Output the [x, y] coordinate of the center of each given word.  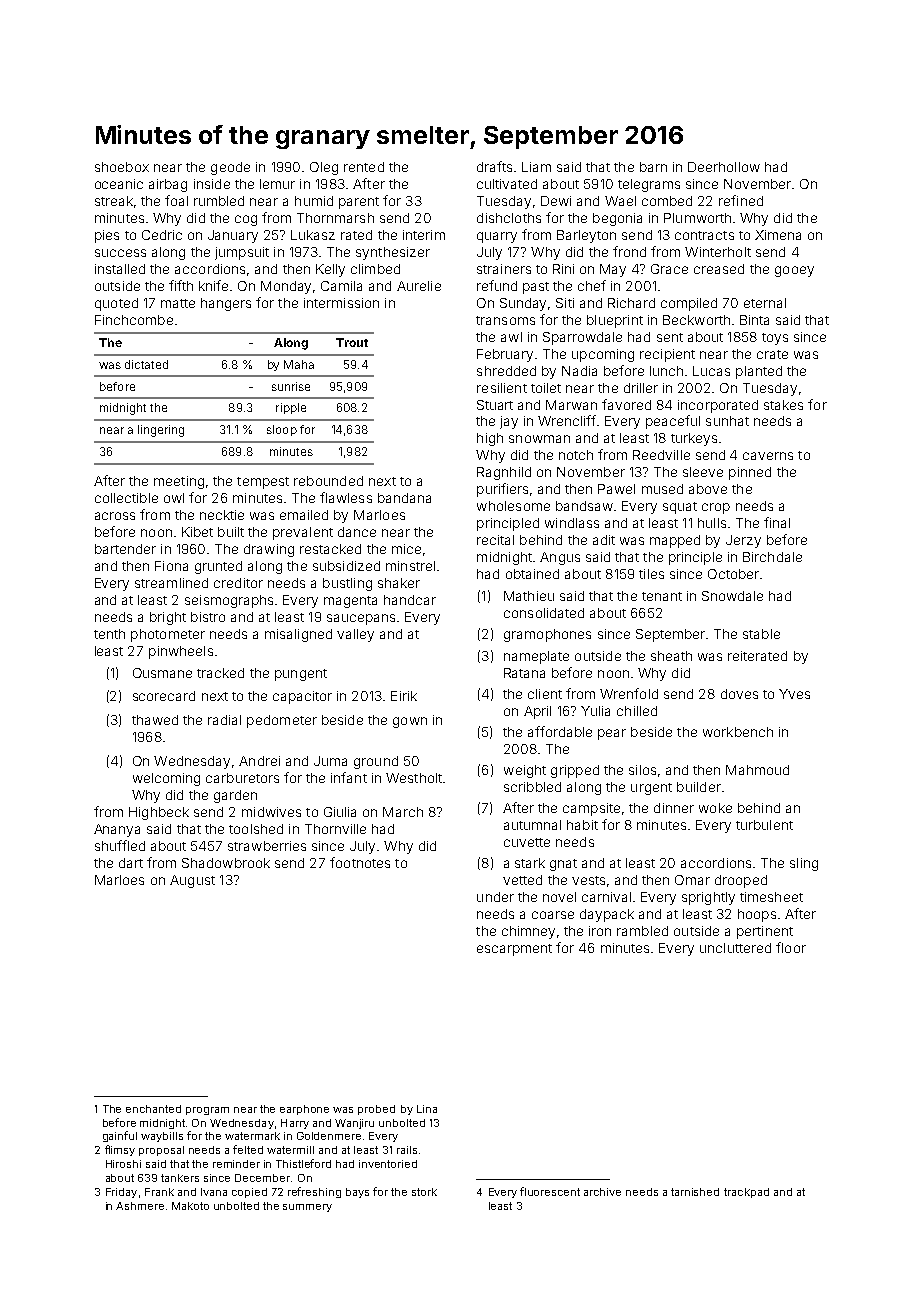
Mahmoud [757, 770]
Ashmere [140, 1206]
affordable [560, 731]
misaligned [298, 635]
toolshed [256, 829]
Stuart [495, 405]
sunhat [727, 421]
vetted [522, 880]
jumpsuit [242, 253]
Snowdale [732, 596]
